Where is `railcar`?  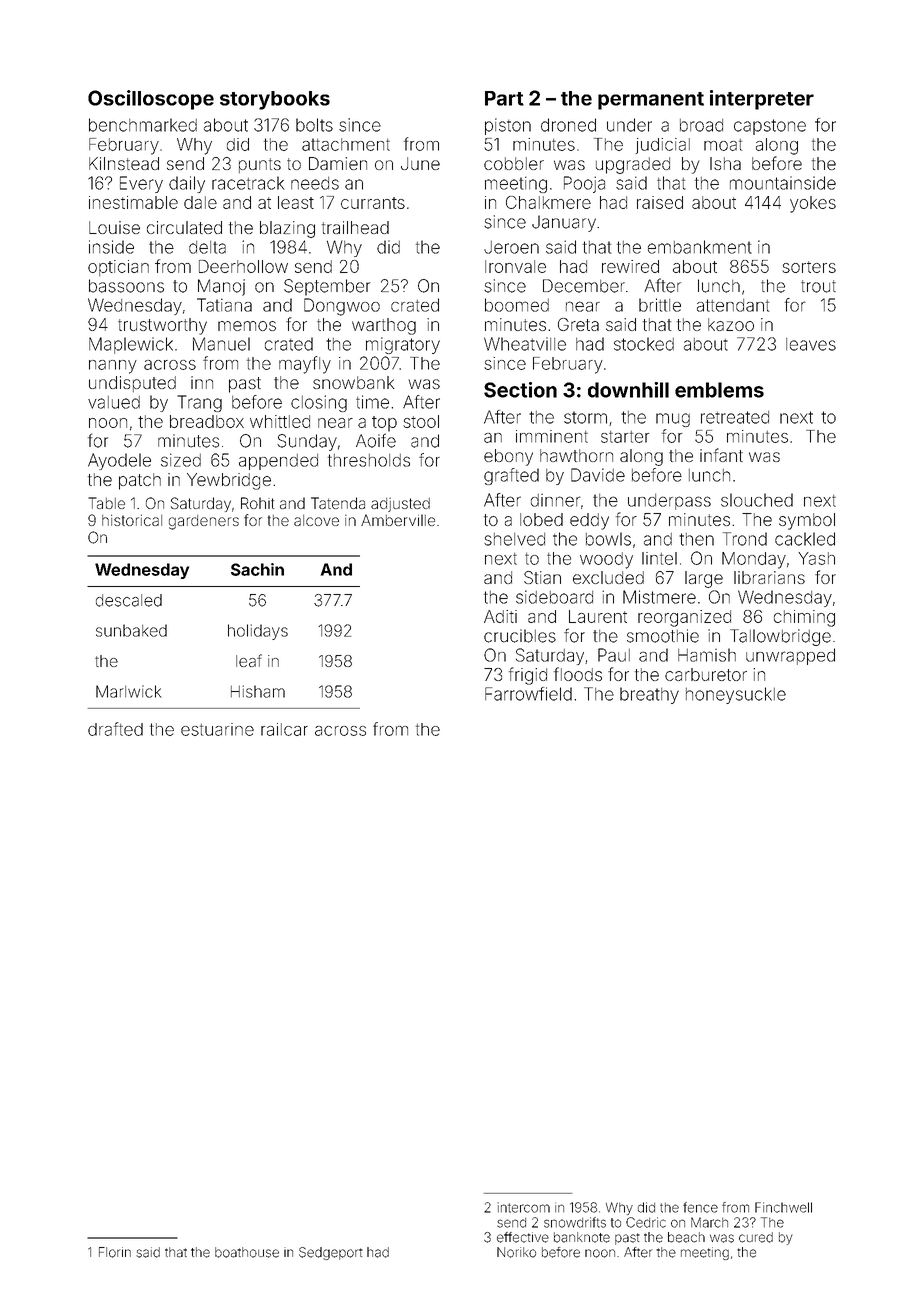
railcar is located at coordinates (284, 729).
